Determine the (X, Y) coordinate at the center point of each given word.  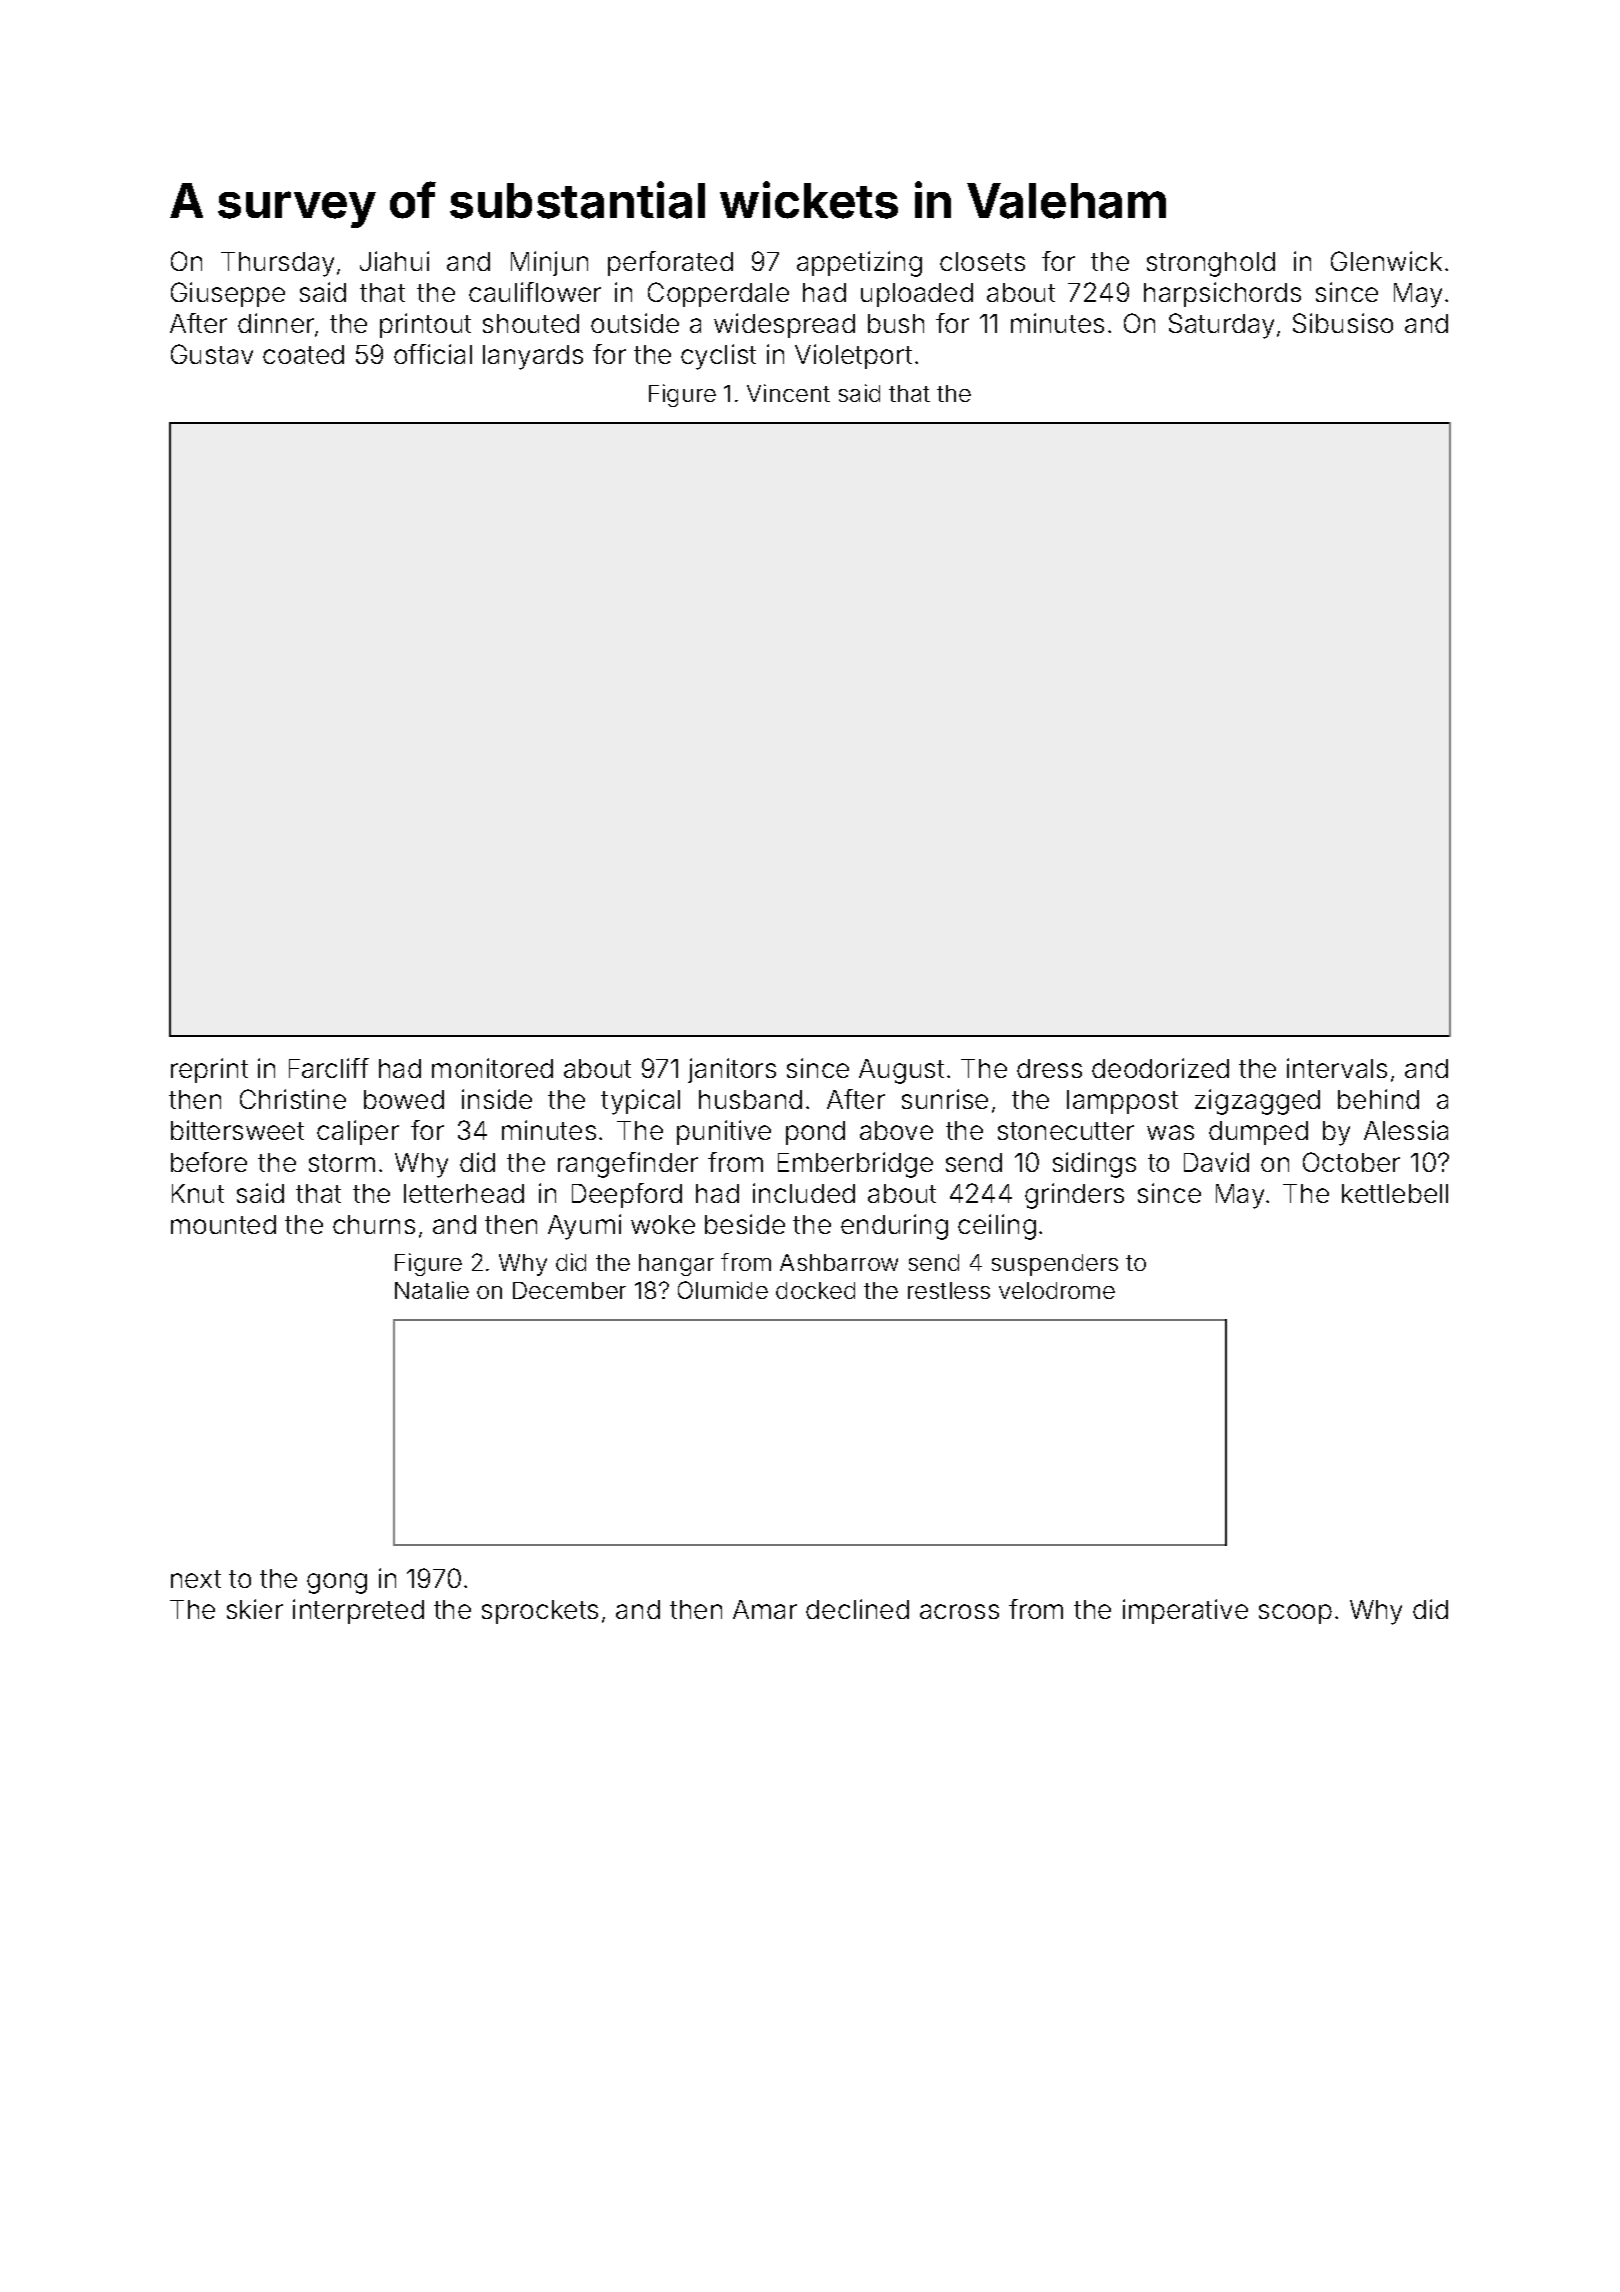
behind (1378, 1099)
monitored (492, 1068)
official (433, 354)
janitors (732, 1070)
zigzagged (1257, 1102)
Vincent (788, 393)
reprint (209, 1070)
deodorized (1160, 1068)
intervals (1337, 1068)
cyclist (718, 357)
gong (337, 1583)
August (901, 1071)
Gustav (212, 354)
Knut (198, 1193)
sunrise (945, 1099)
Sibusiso (1343, 323)
